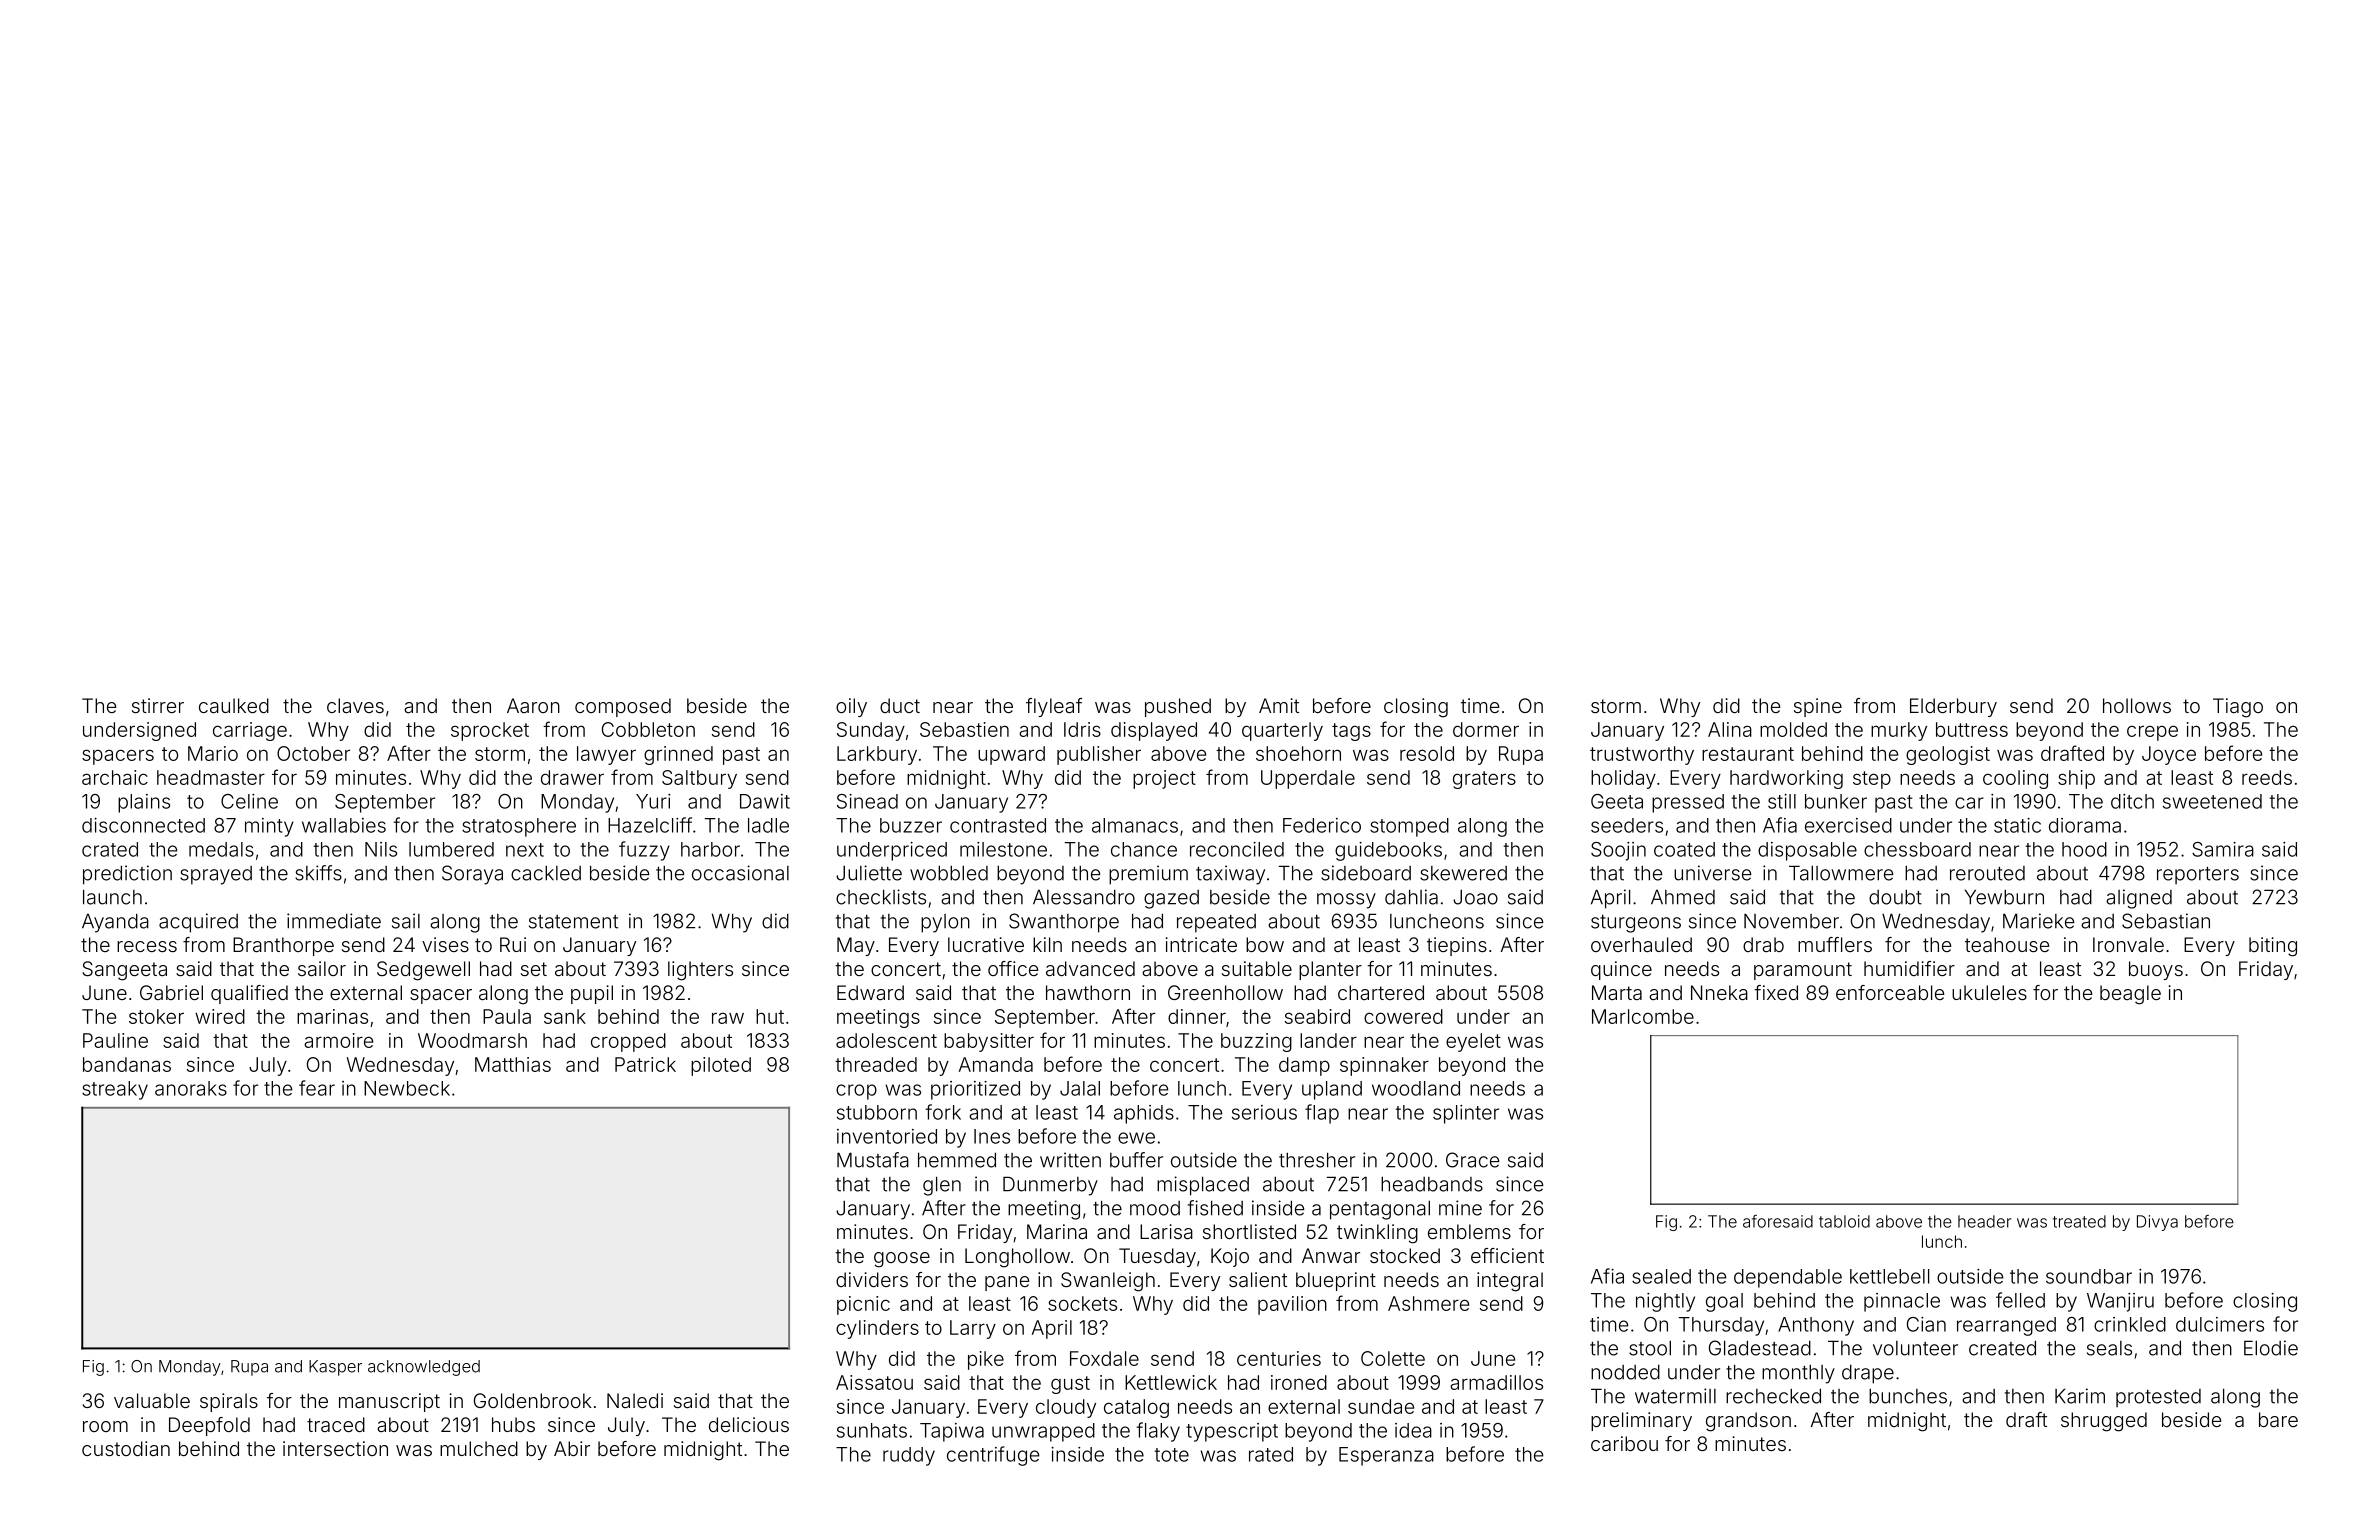 The image size is (2380, 1540). What do you see at coordinates (1486, 729) in the screenshot?
I see `dormer` at bounding box center [1486, 729].
